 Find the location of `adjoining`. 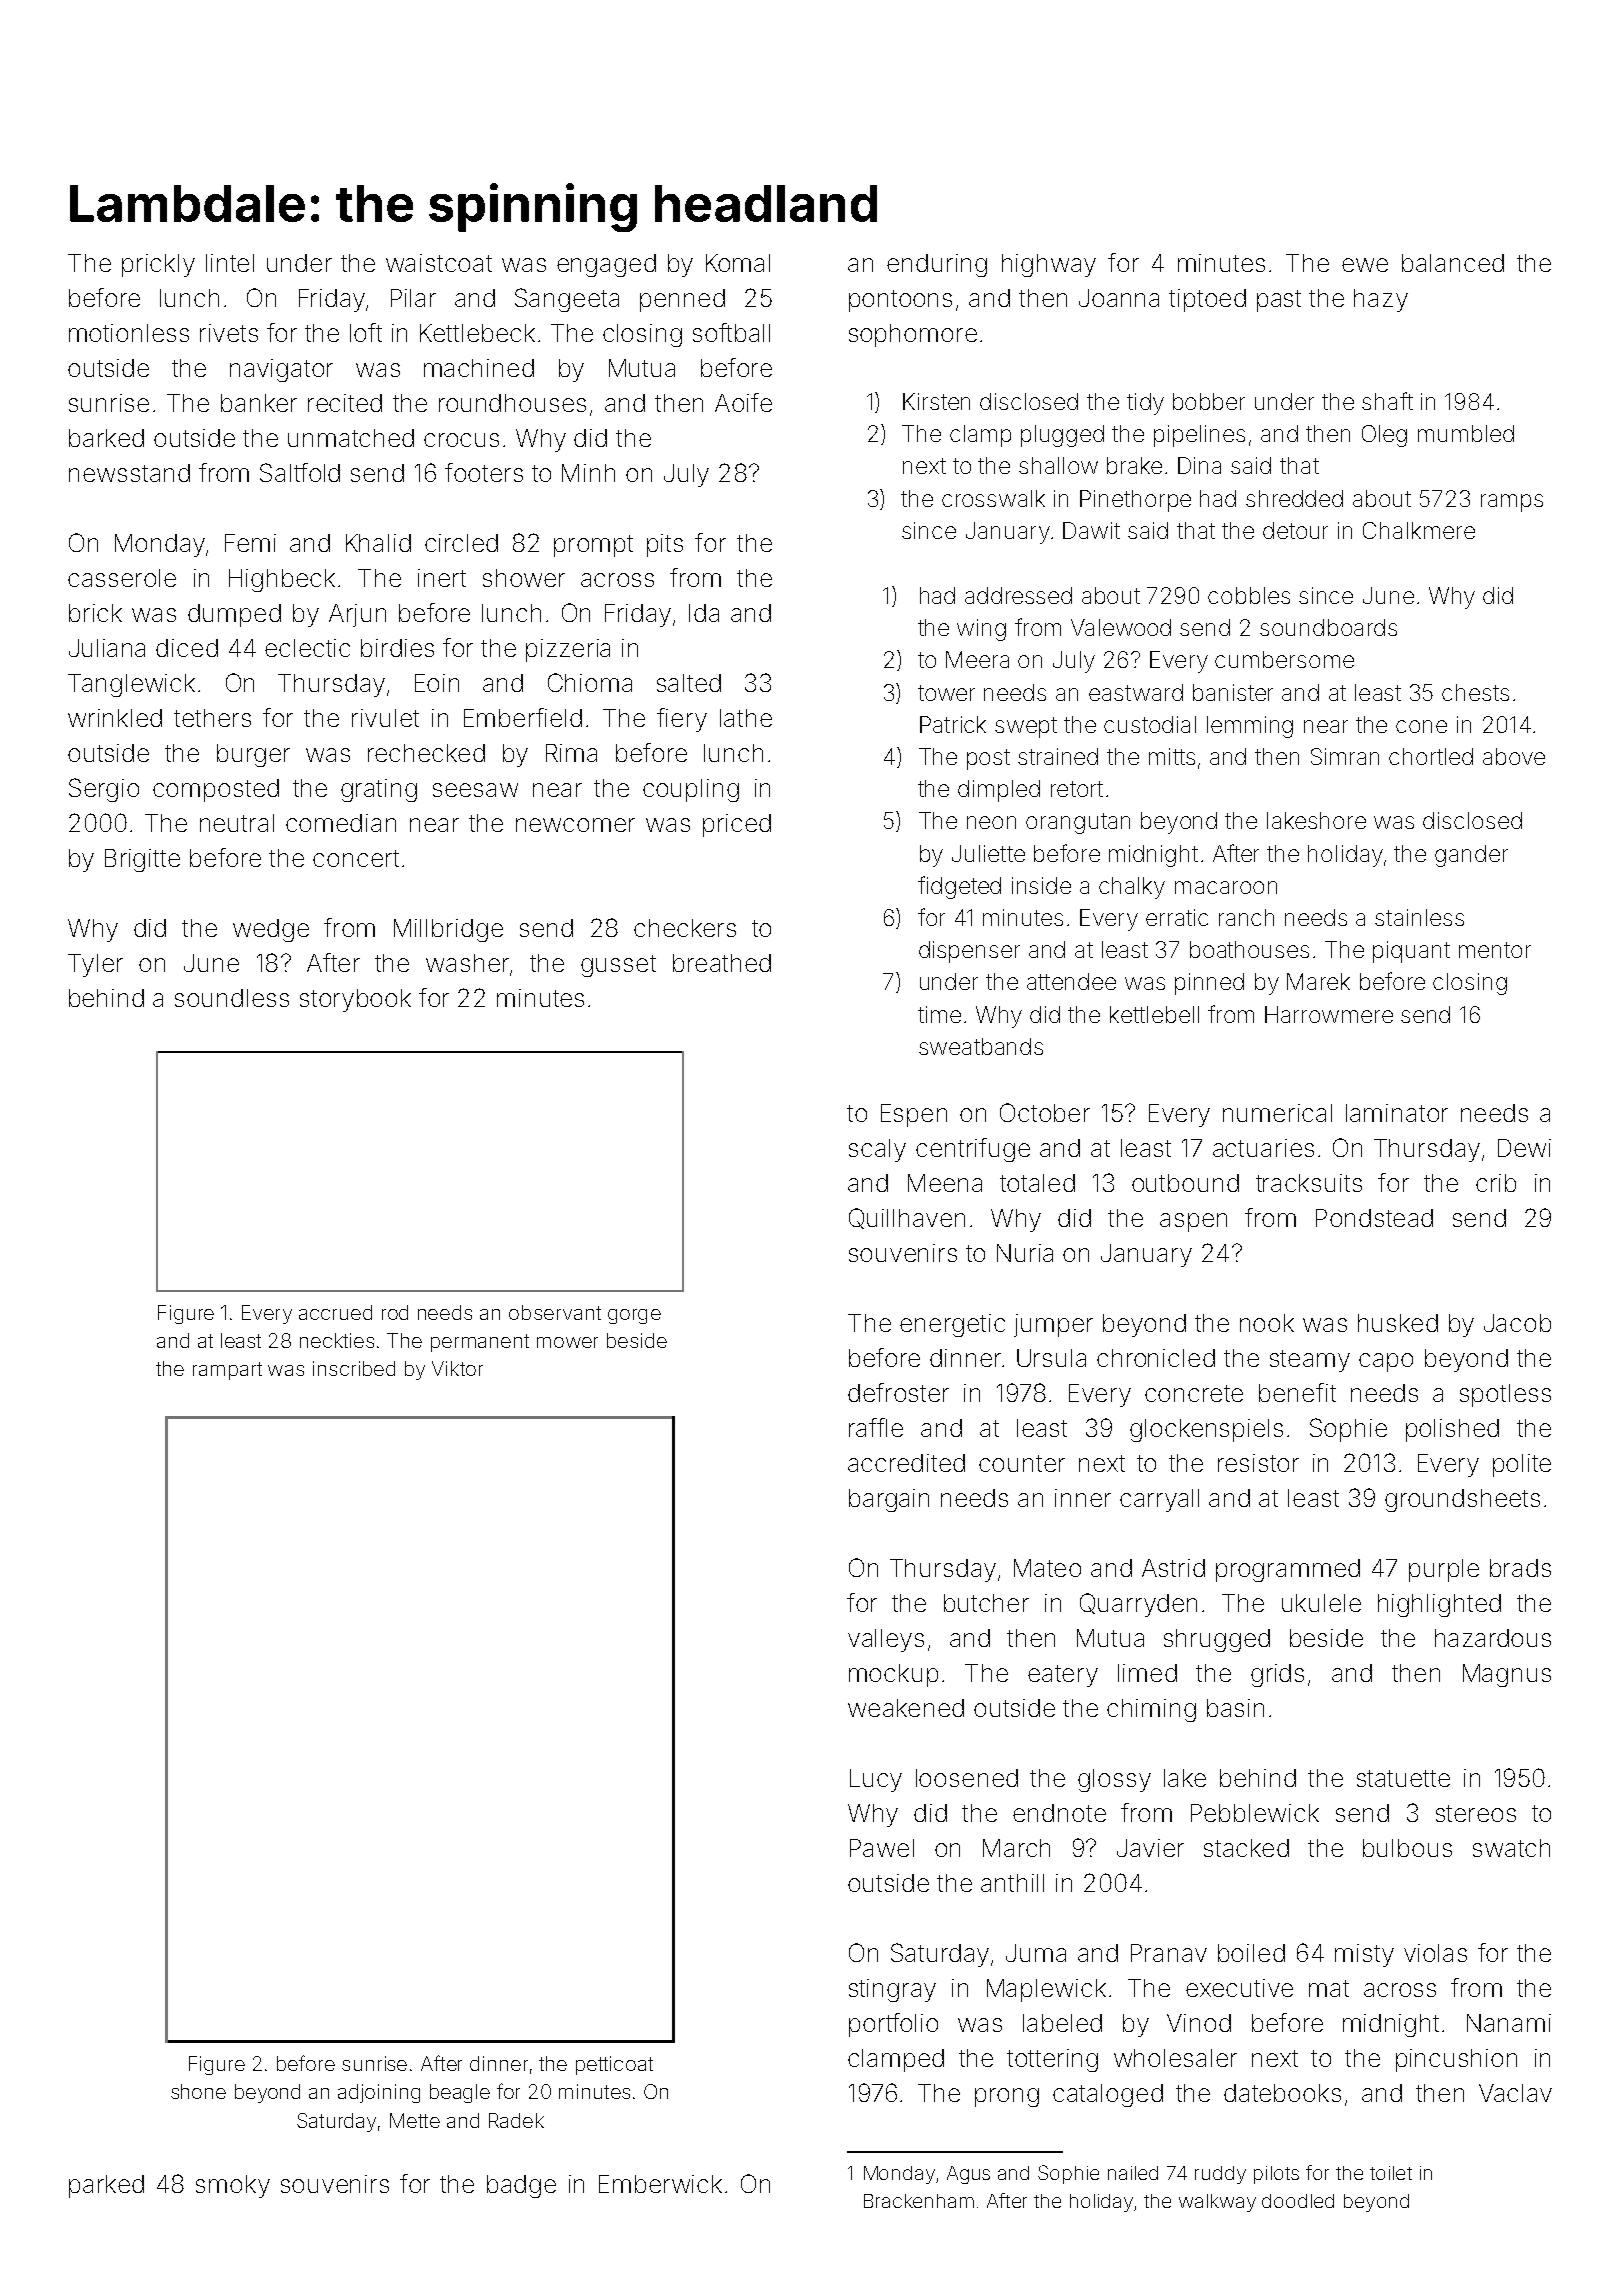

adjoining is located at coordinates (379, 2093).
